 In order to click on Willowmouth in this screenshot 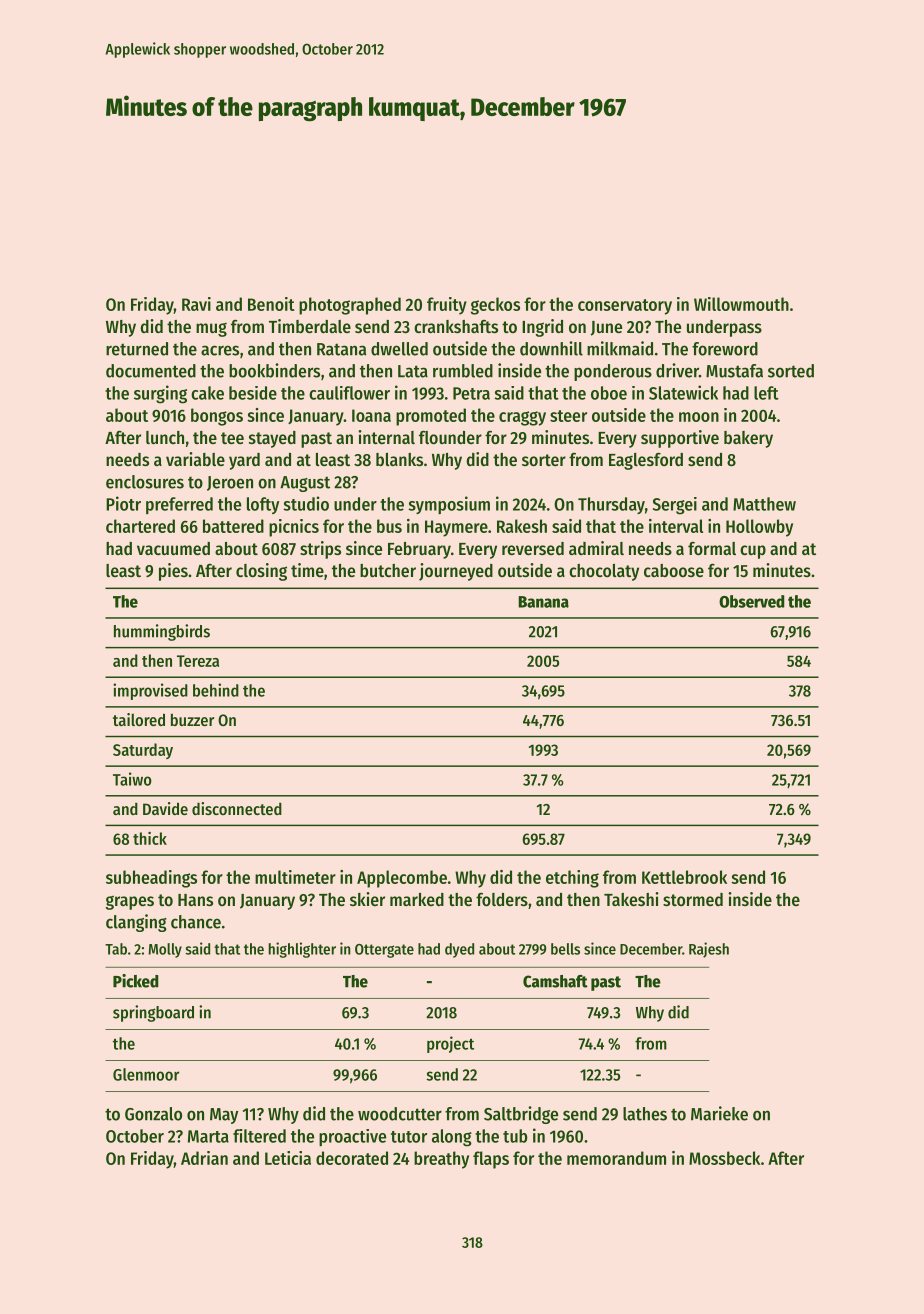, I will do `click(741, 304)`.
